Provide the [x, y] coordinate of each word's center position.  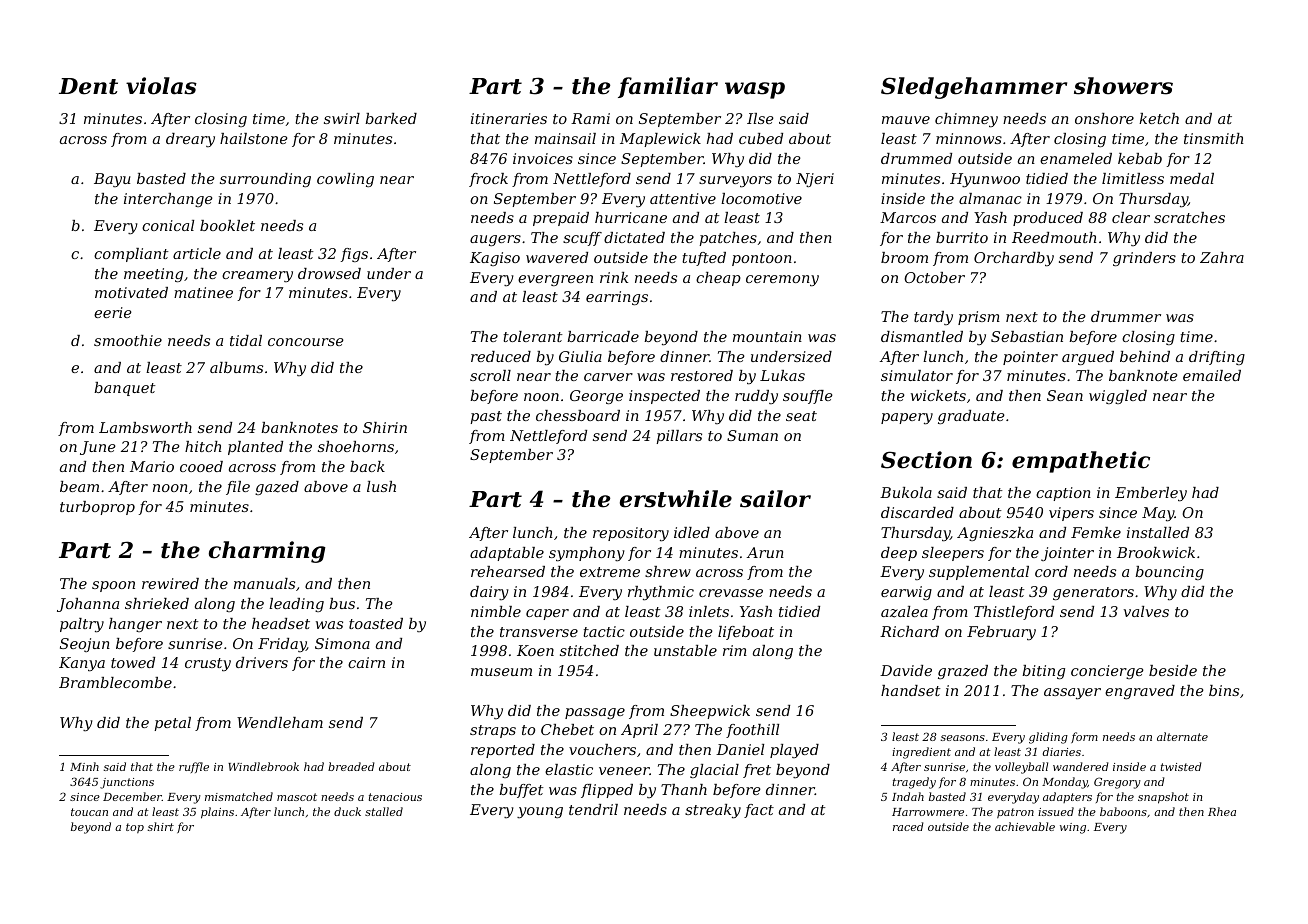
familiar [668, 87]
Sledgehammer [974, 88]
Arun [765, 552]
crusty [208, 665]
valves [1146, 611]
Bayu [112, 180]
